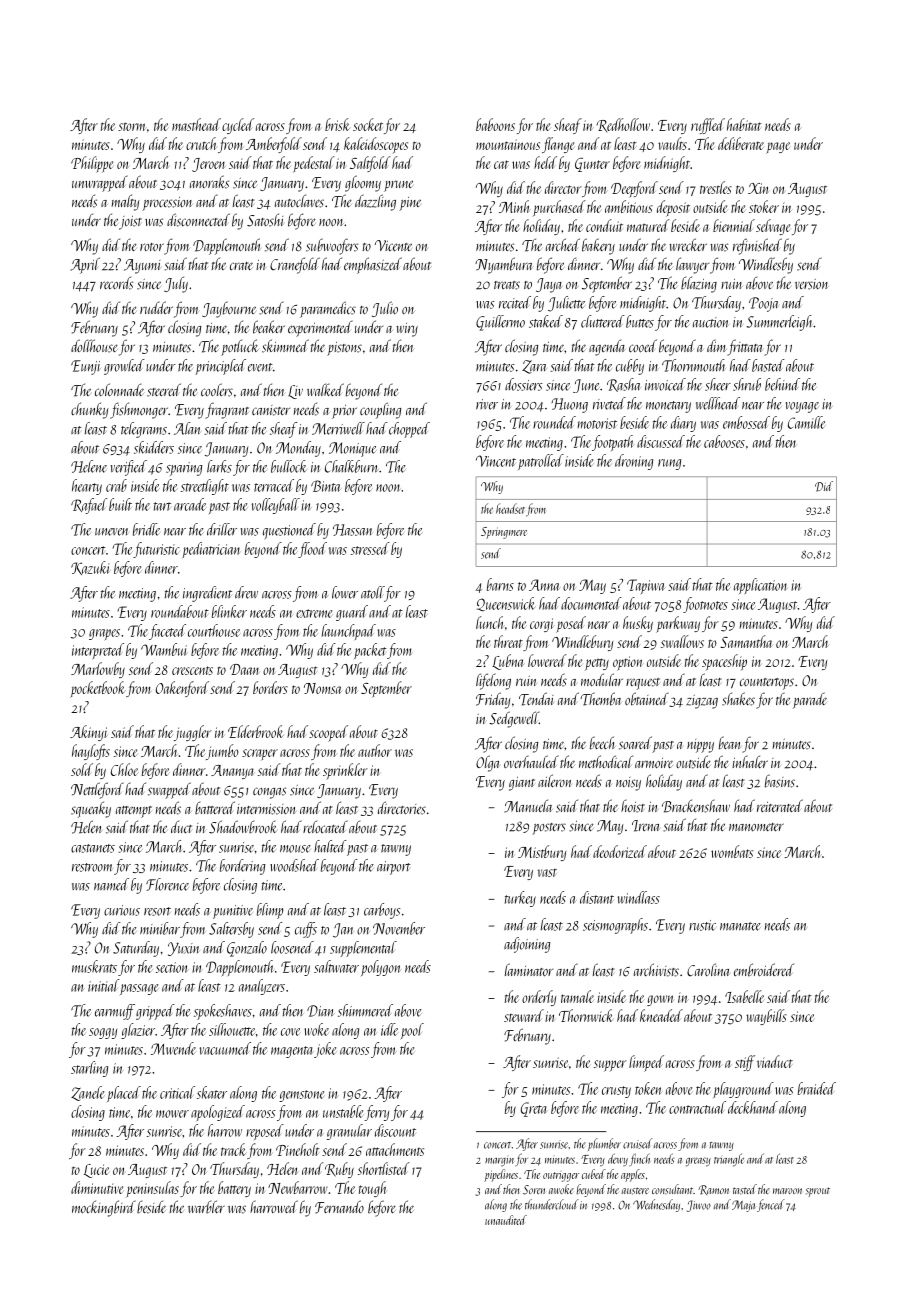 The image size is (908, 1316). I want to click on staked, so click(546, 321).
